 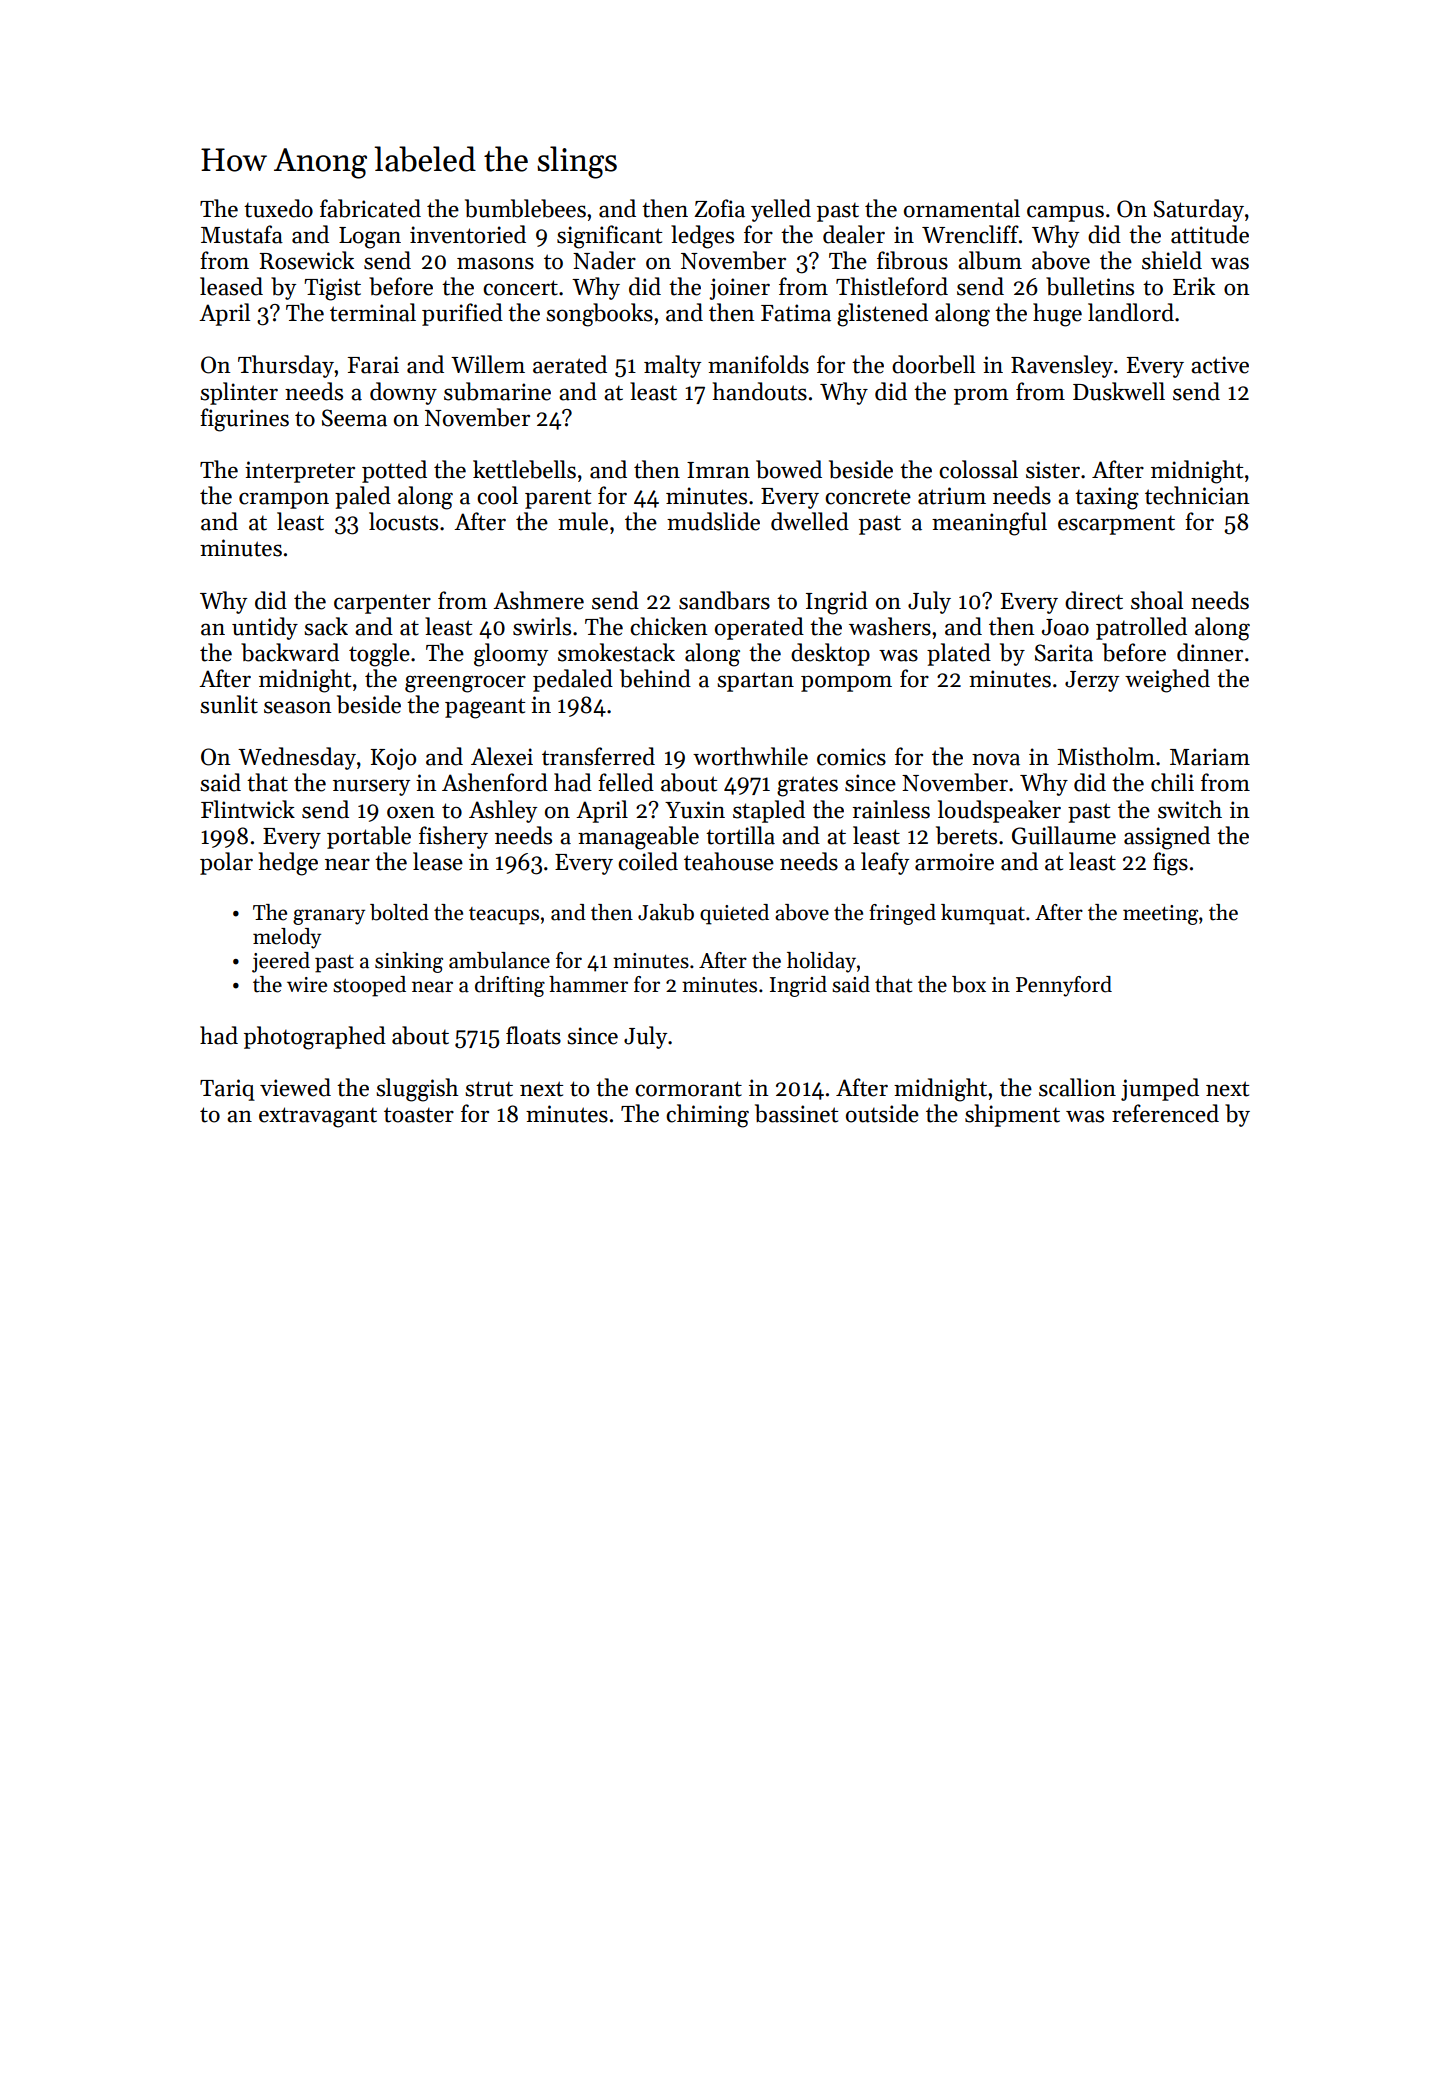 I want to click on dealer, so click(x=854, y=234).
